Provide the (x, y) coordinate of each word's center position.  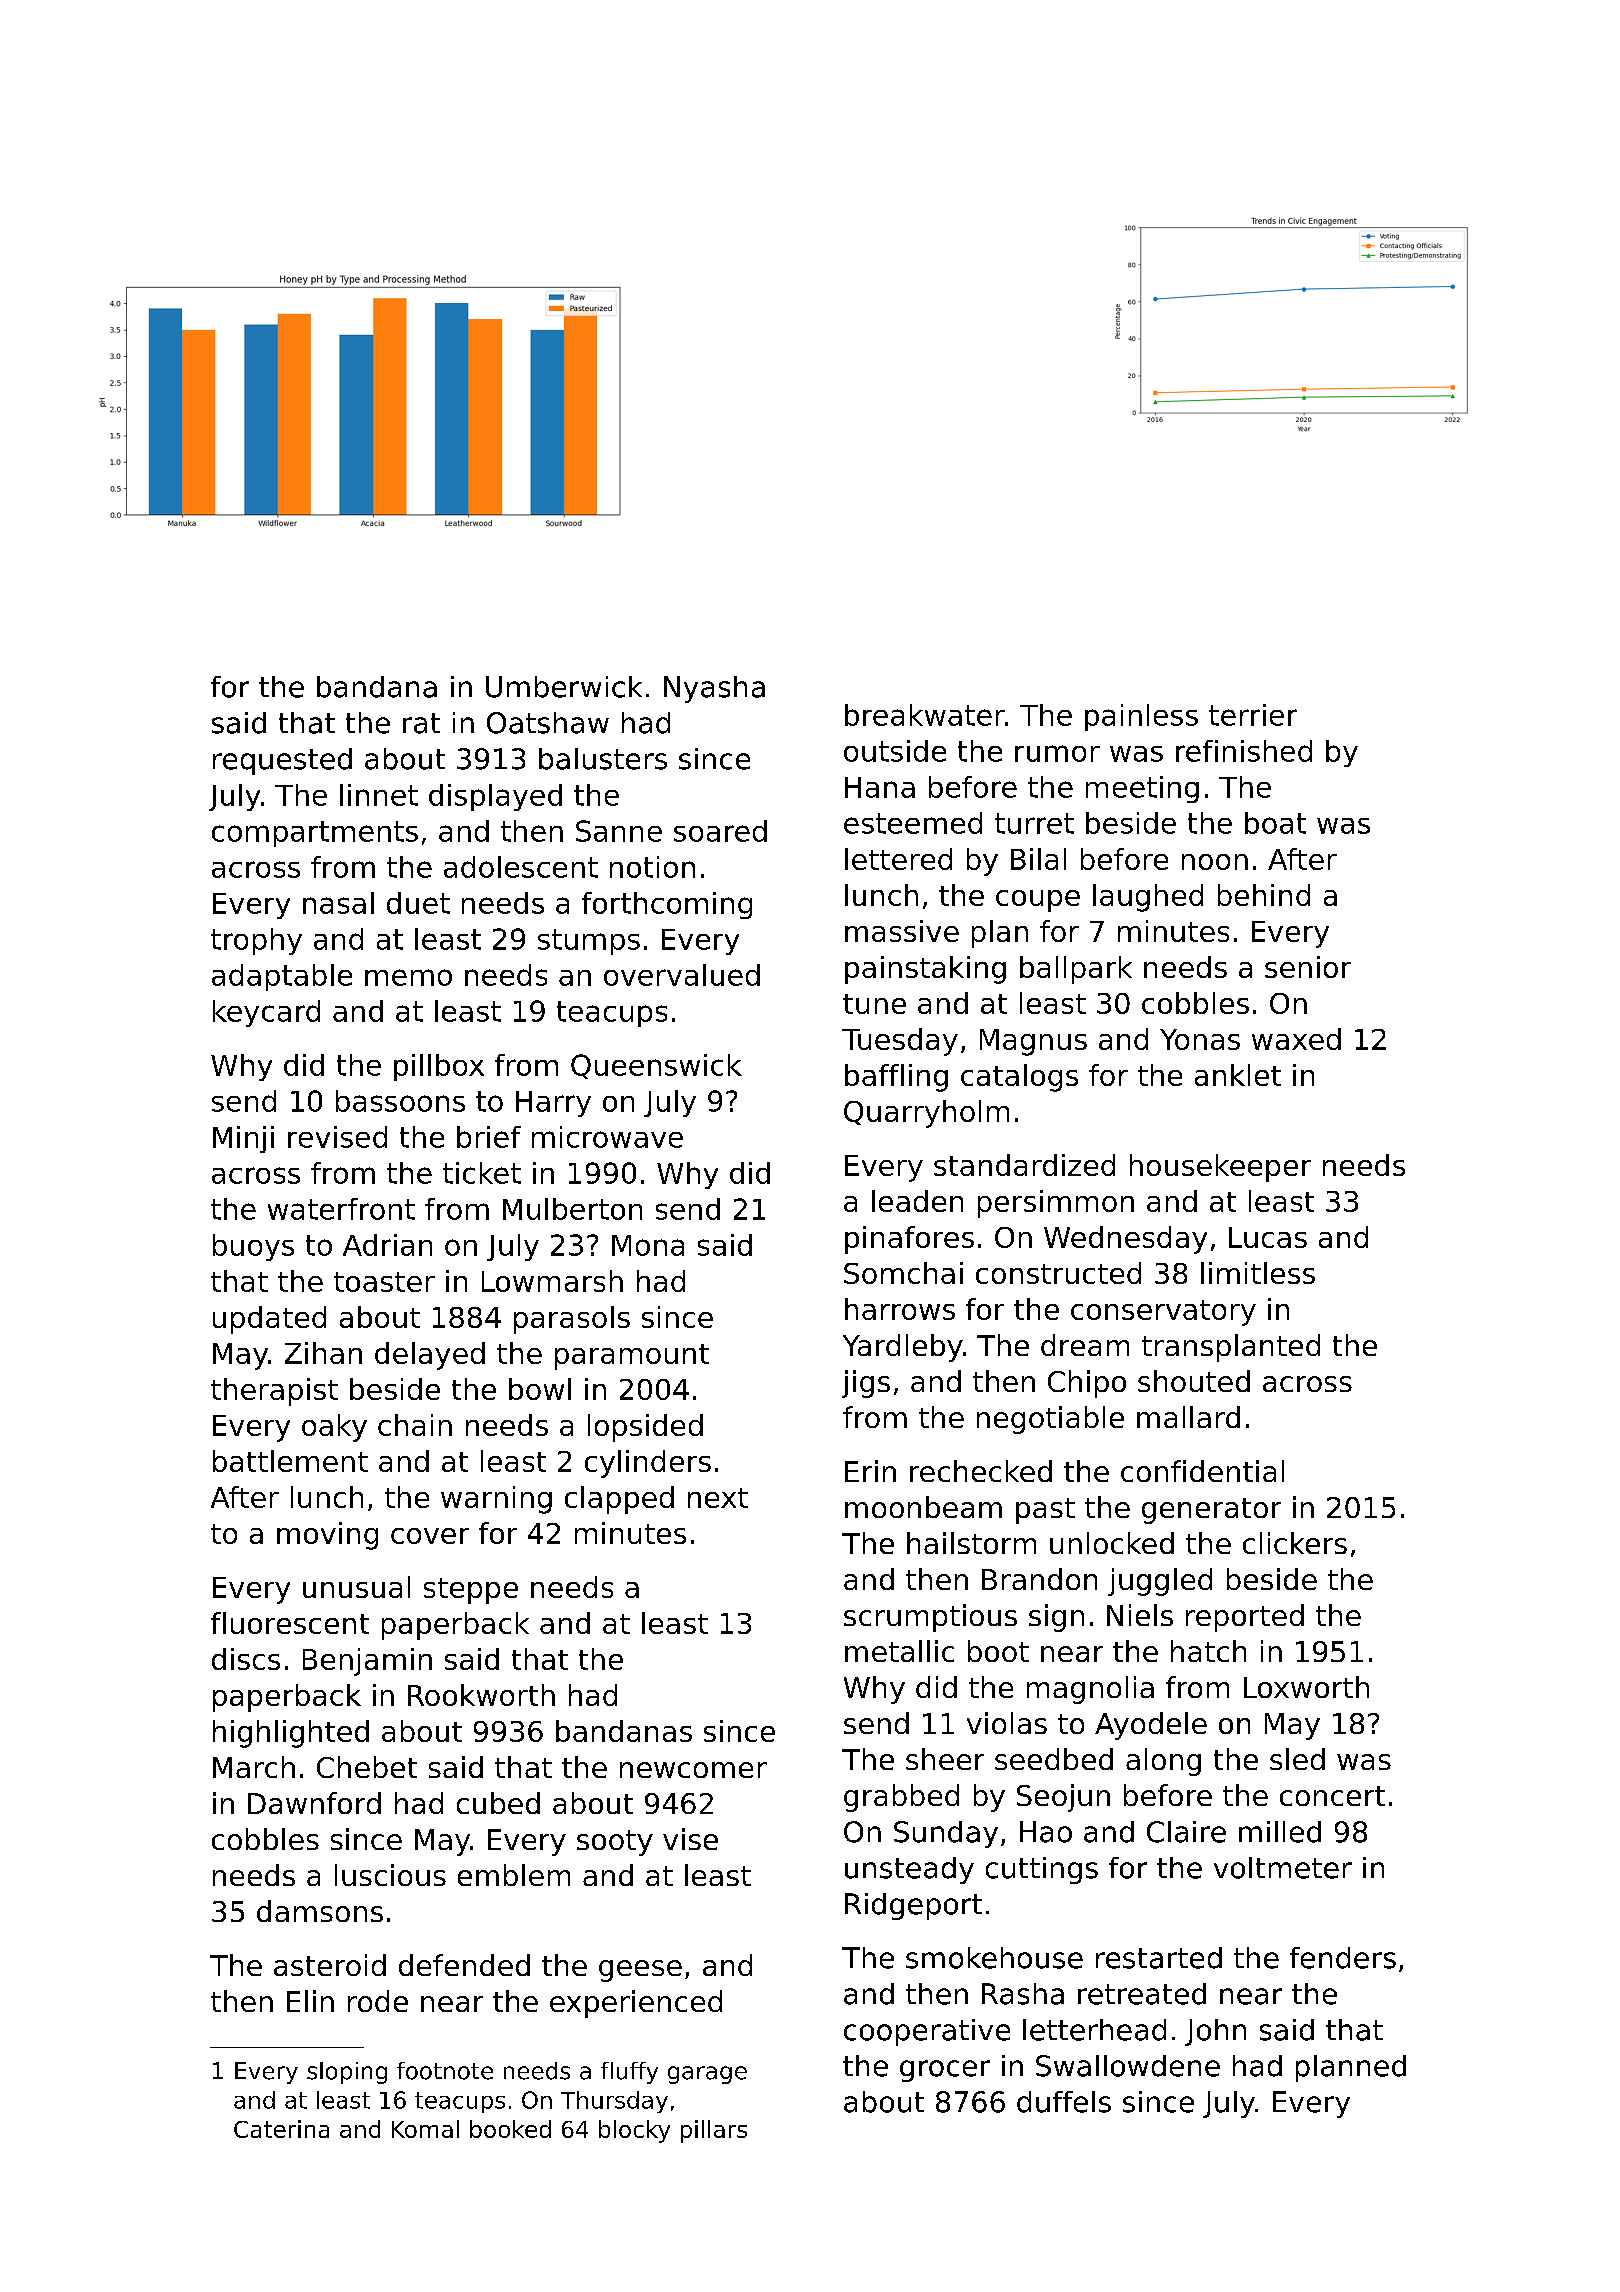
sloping (347, 2073)
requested (282, 761)
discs (246, 1659)
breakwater (925, 715)
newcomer (693, 1770)
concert (1332, 1796)
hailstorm (971, 1543)
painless (1141, 717)
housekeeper (1220, 1168)
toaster (384, 1282)
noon (1215, 862)
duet (418, 903)
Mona (648, 1245)
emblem (514, 1875)
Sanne (619, 831)
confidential (1202, 1471)
